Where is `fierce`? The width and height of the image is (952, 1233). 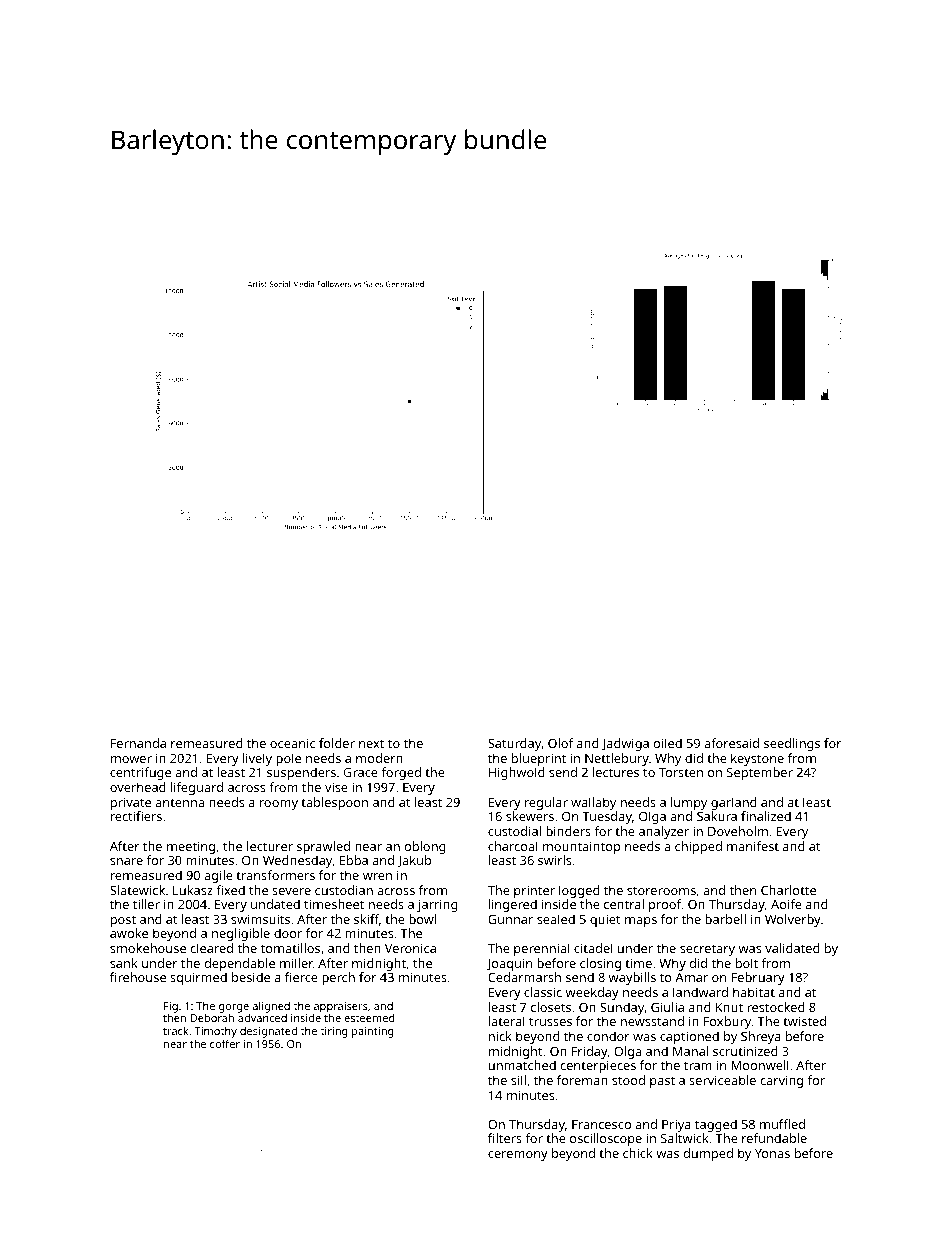
fierce is located at coordinates (301, 977).
